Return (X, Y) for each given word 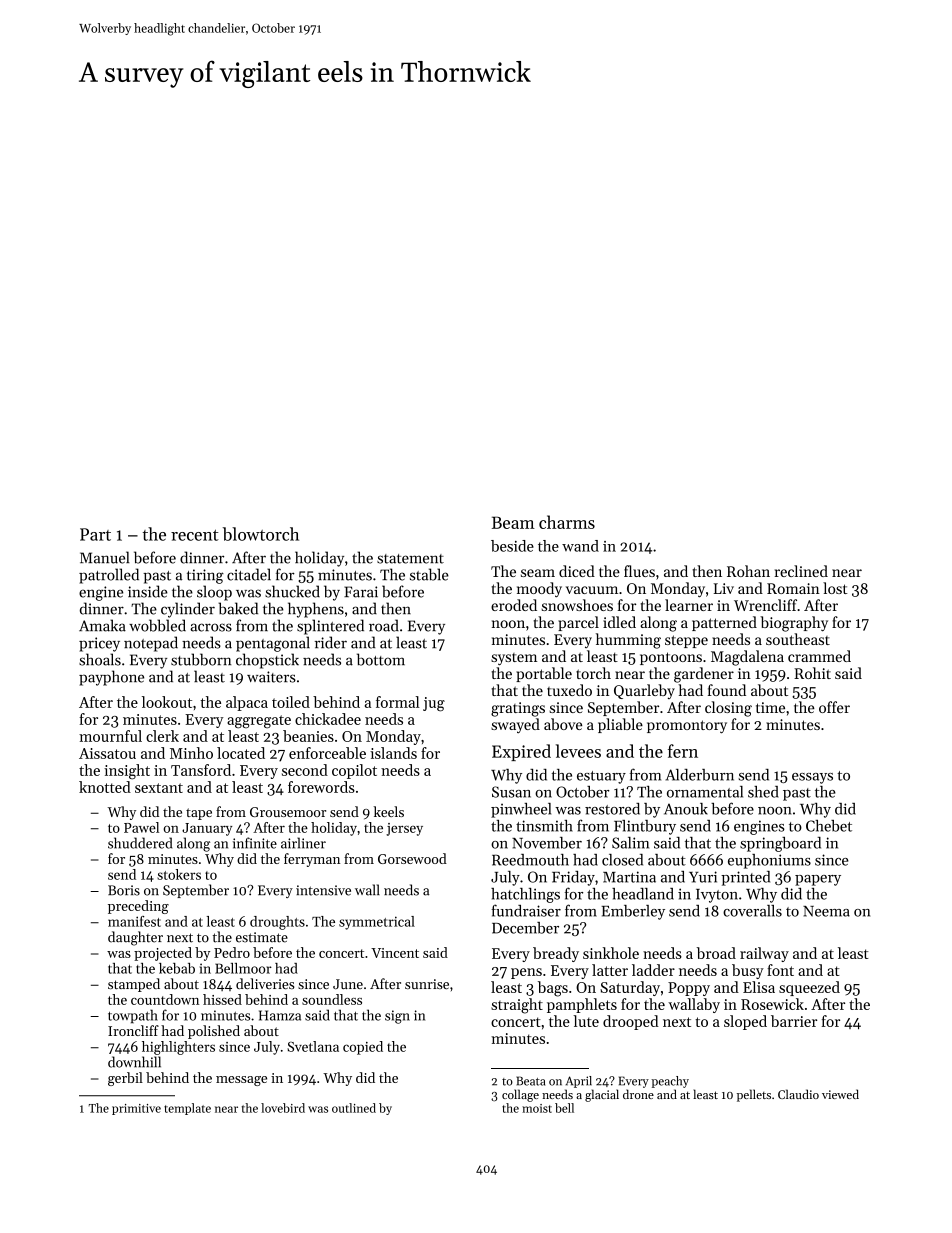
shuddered (140, 843)
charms (567, 522)
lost (835, 588)
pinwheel (521, 810)
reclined (801, 571)
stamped (134, 985)
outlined (354, 1108)
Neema (826, 911)
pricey (99, 644)
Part (95, 534)
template (187, 1109)
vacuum (592, 590)
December (525, 928)
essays (812, 778)
